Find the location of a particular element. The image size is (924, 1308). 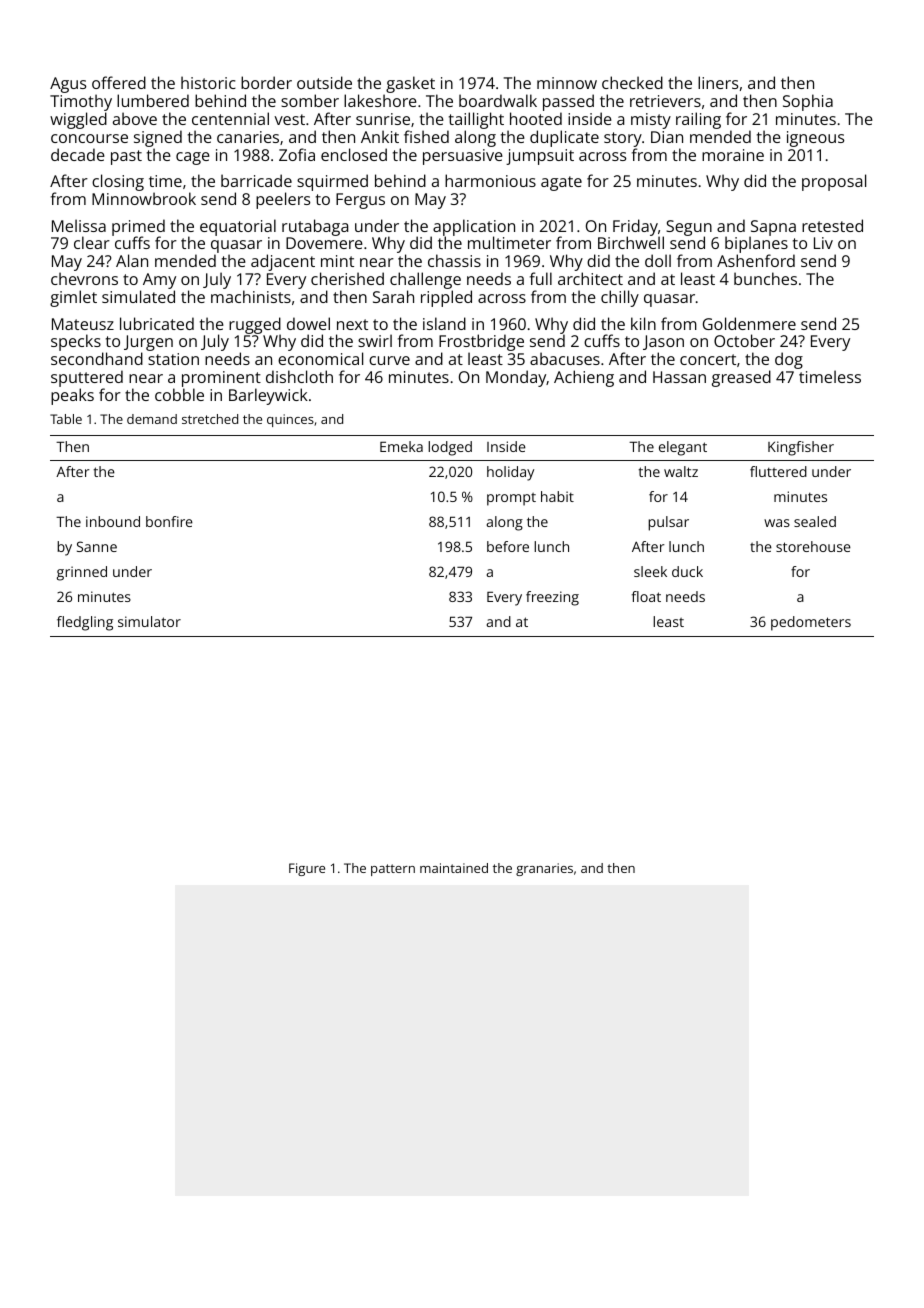

harmonious is located at coordinates (490, 180).
